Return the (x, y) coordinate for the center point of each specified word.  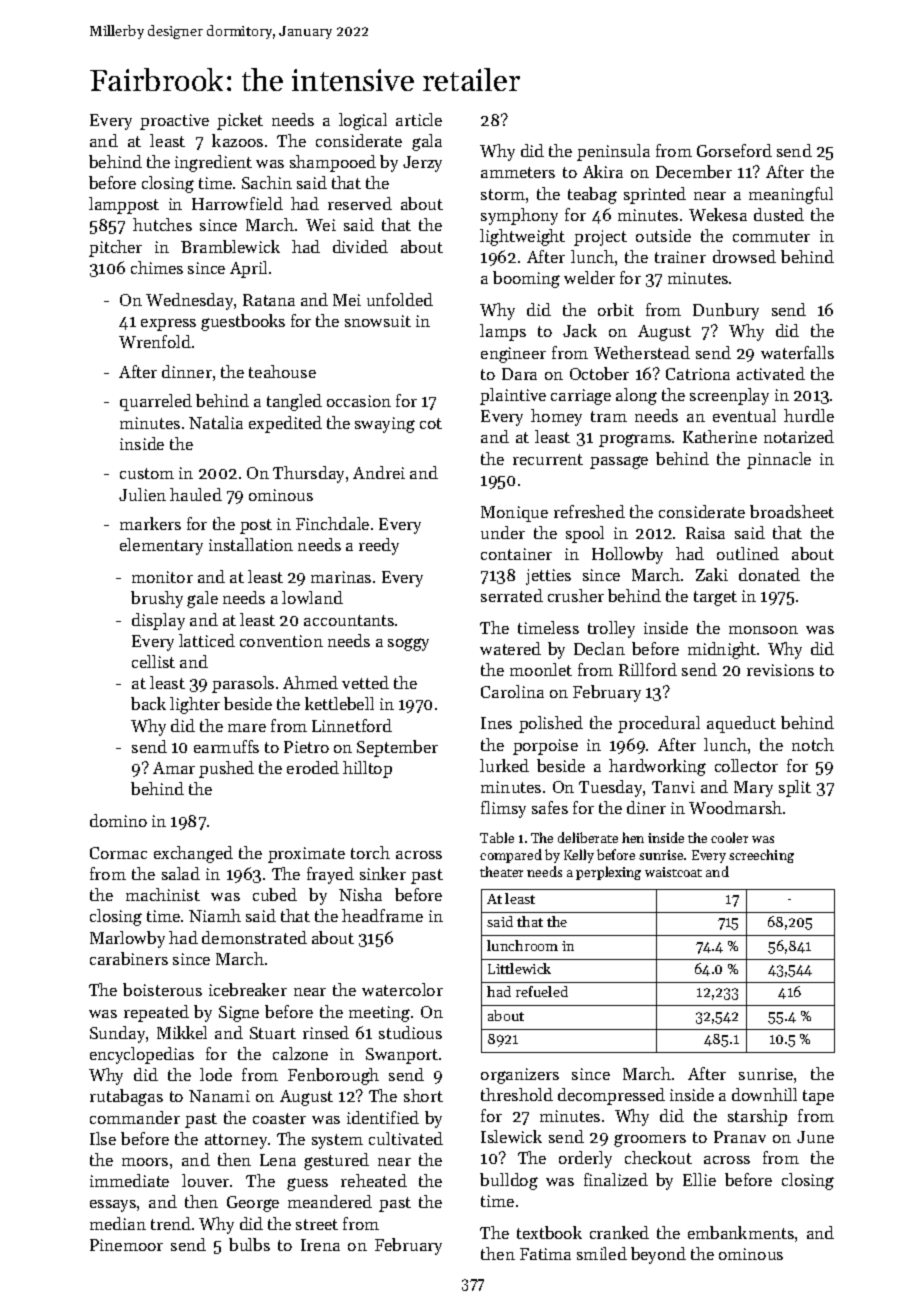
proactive (174, 122)
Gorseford (734, 150)
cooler (729, 837)
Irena (320, 1245)
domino (118, 820)
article (419, 119)
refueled (542, 991)
